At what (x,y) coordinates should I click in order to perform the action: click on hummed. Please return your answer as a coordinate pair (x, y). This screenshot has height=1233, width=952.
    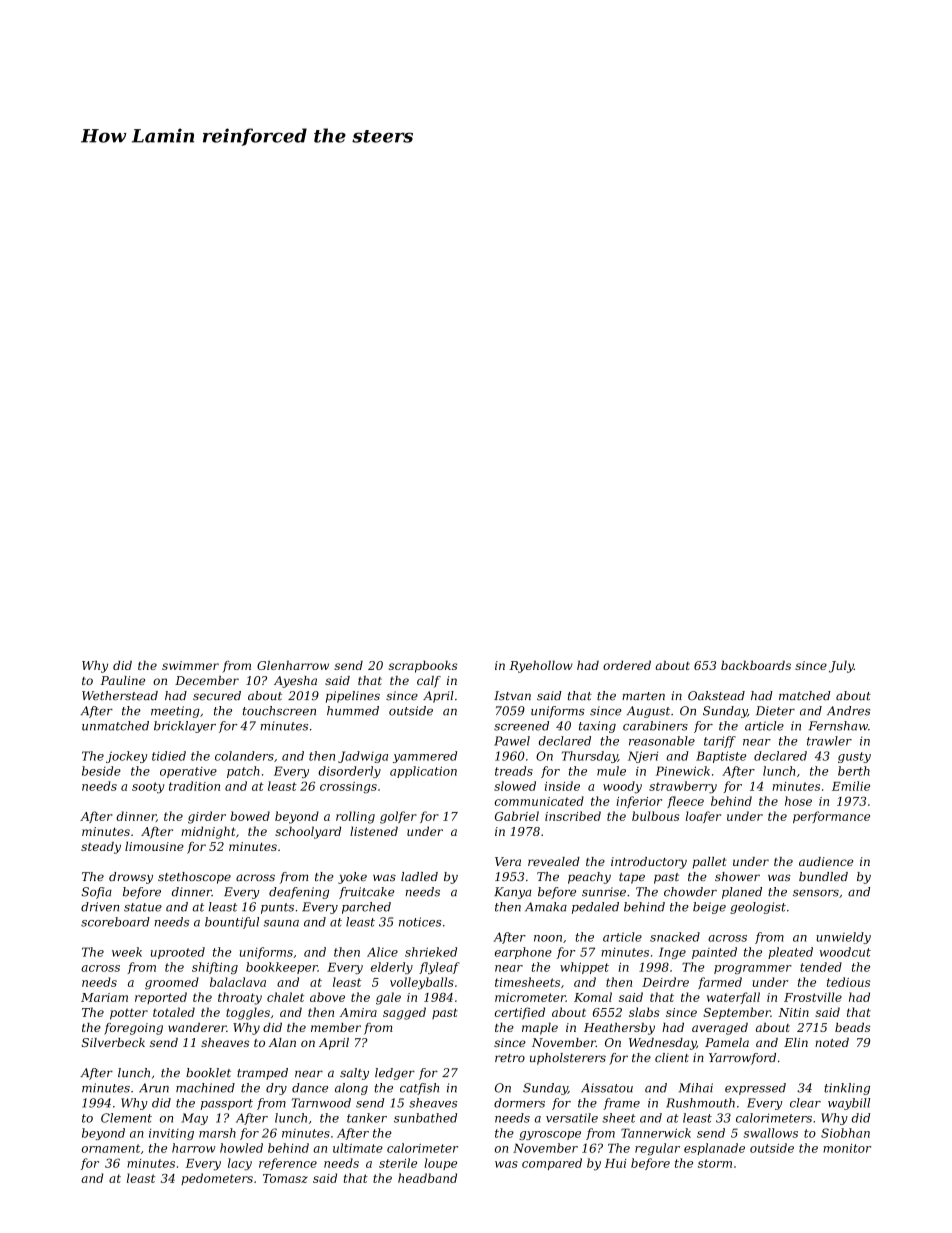
    Looking at the image, I should click on (353, 711).
